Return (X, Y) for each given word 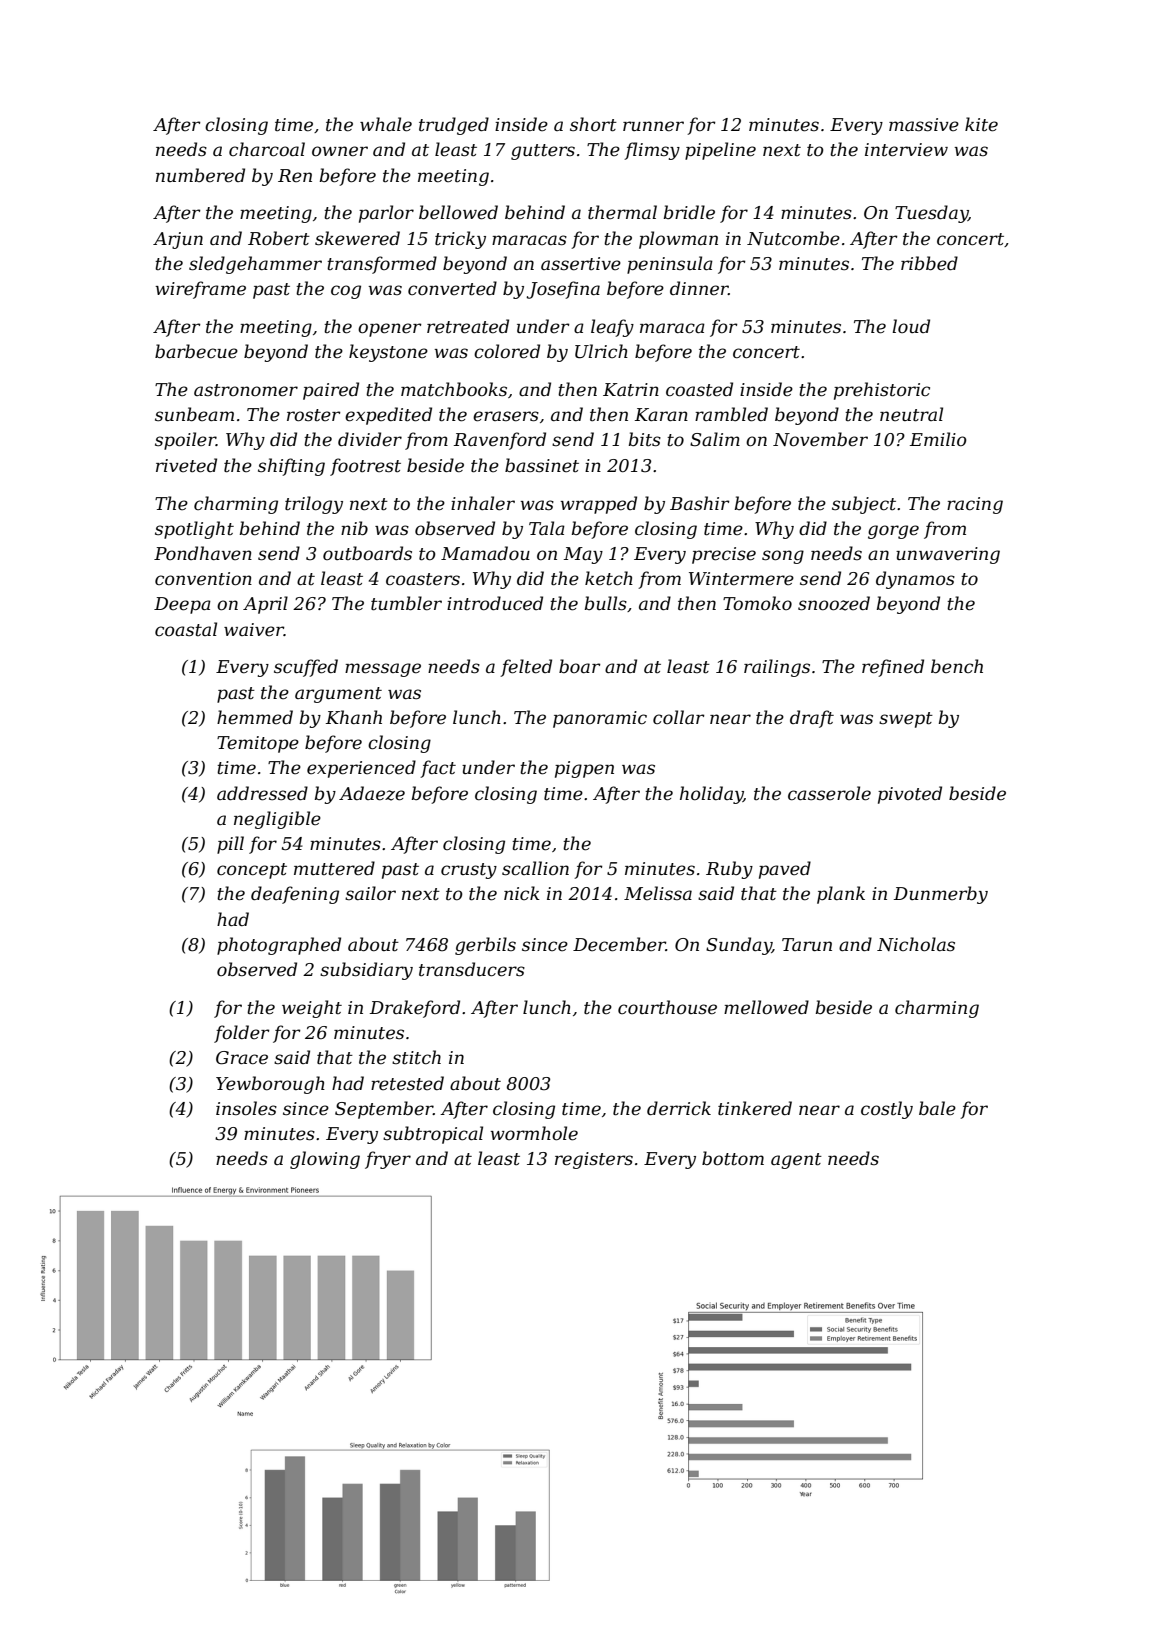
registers (594, 1160)
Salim (715, 439)
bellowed (458, 212)
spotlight (194, 530)
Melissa (658, 893)
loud (911, 326)
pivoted (910, 795)
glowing (325, 1160)
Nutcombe (793, 238)
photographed (279, 946)
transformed (382, 265)
